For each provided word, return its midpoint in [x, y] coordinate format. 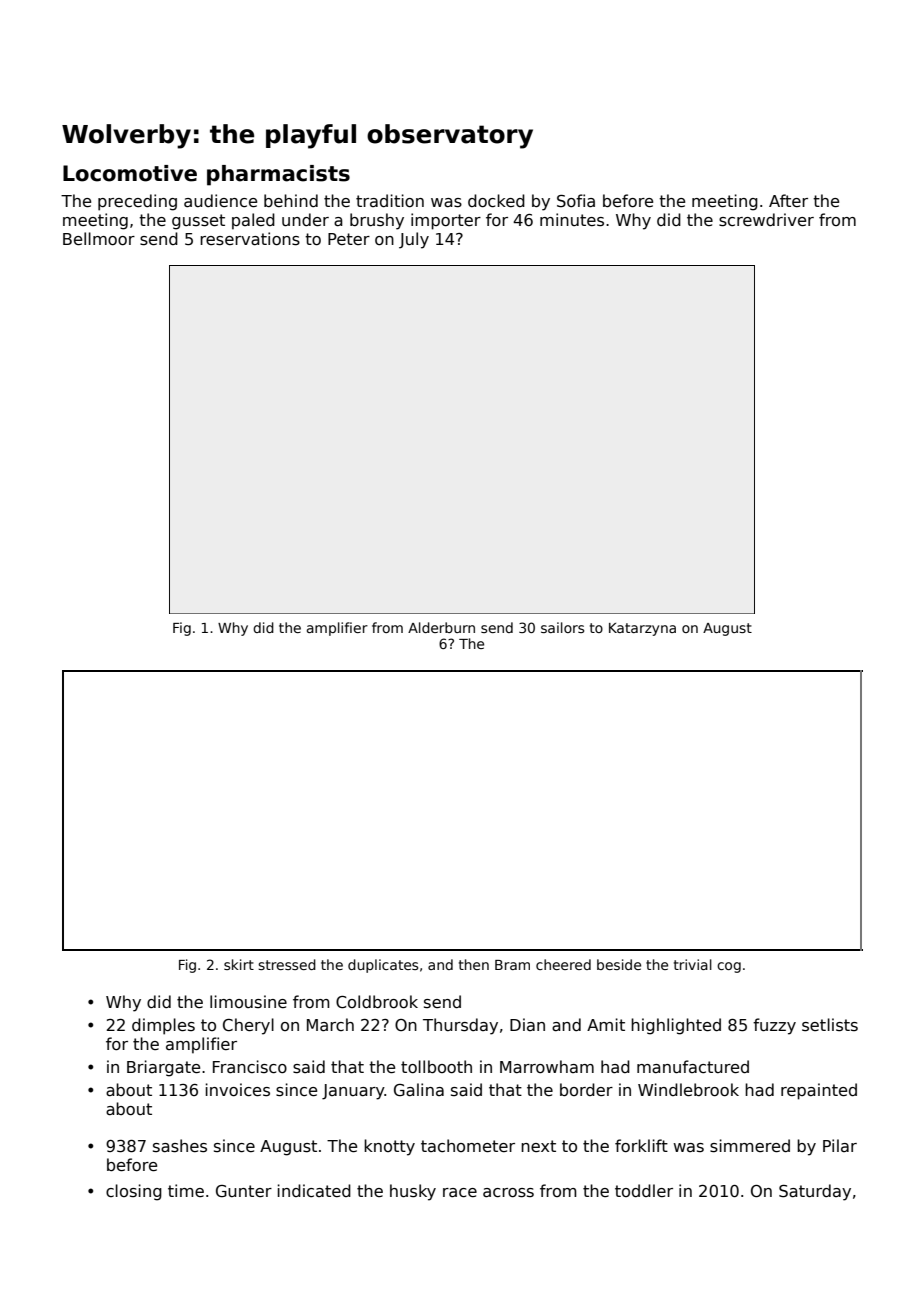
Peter [349, 239]
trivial [693, 964]
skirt [239, 964]
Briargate [163, 1068]
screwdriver [766, 220]
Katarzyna [642, 629]
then [474, 964]
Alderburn [441, 627]
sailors [562, 627]
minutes [572, 220]
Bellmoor [99, 238]
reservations [250, 239]
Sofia [576, 201]
